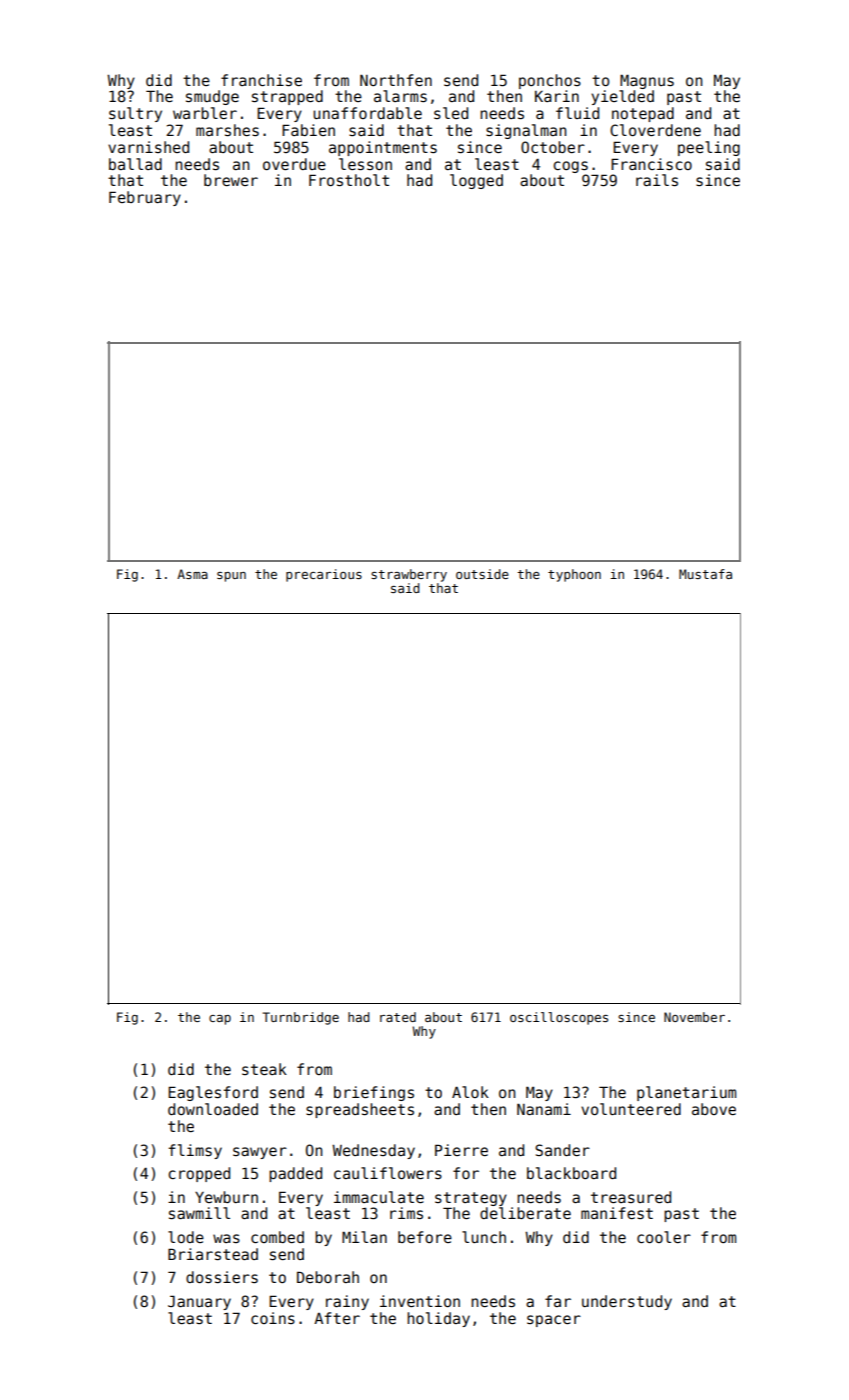 Image resolution: width=849 pixels, height=1400 pixels. I want to click on invention, so click(420, 1301).
